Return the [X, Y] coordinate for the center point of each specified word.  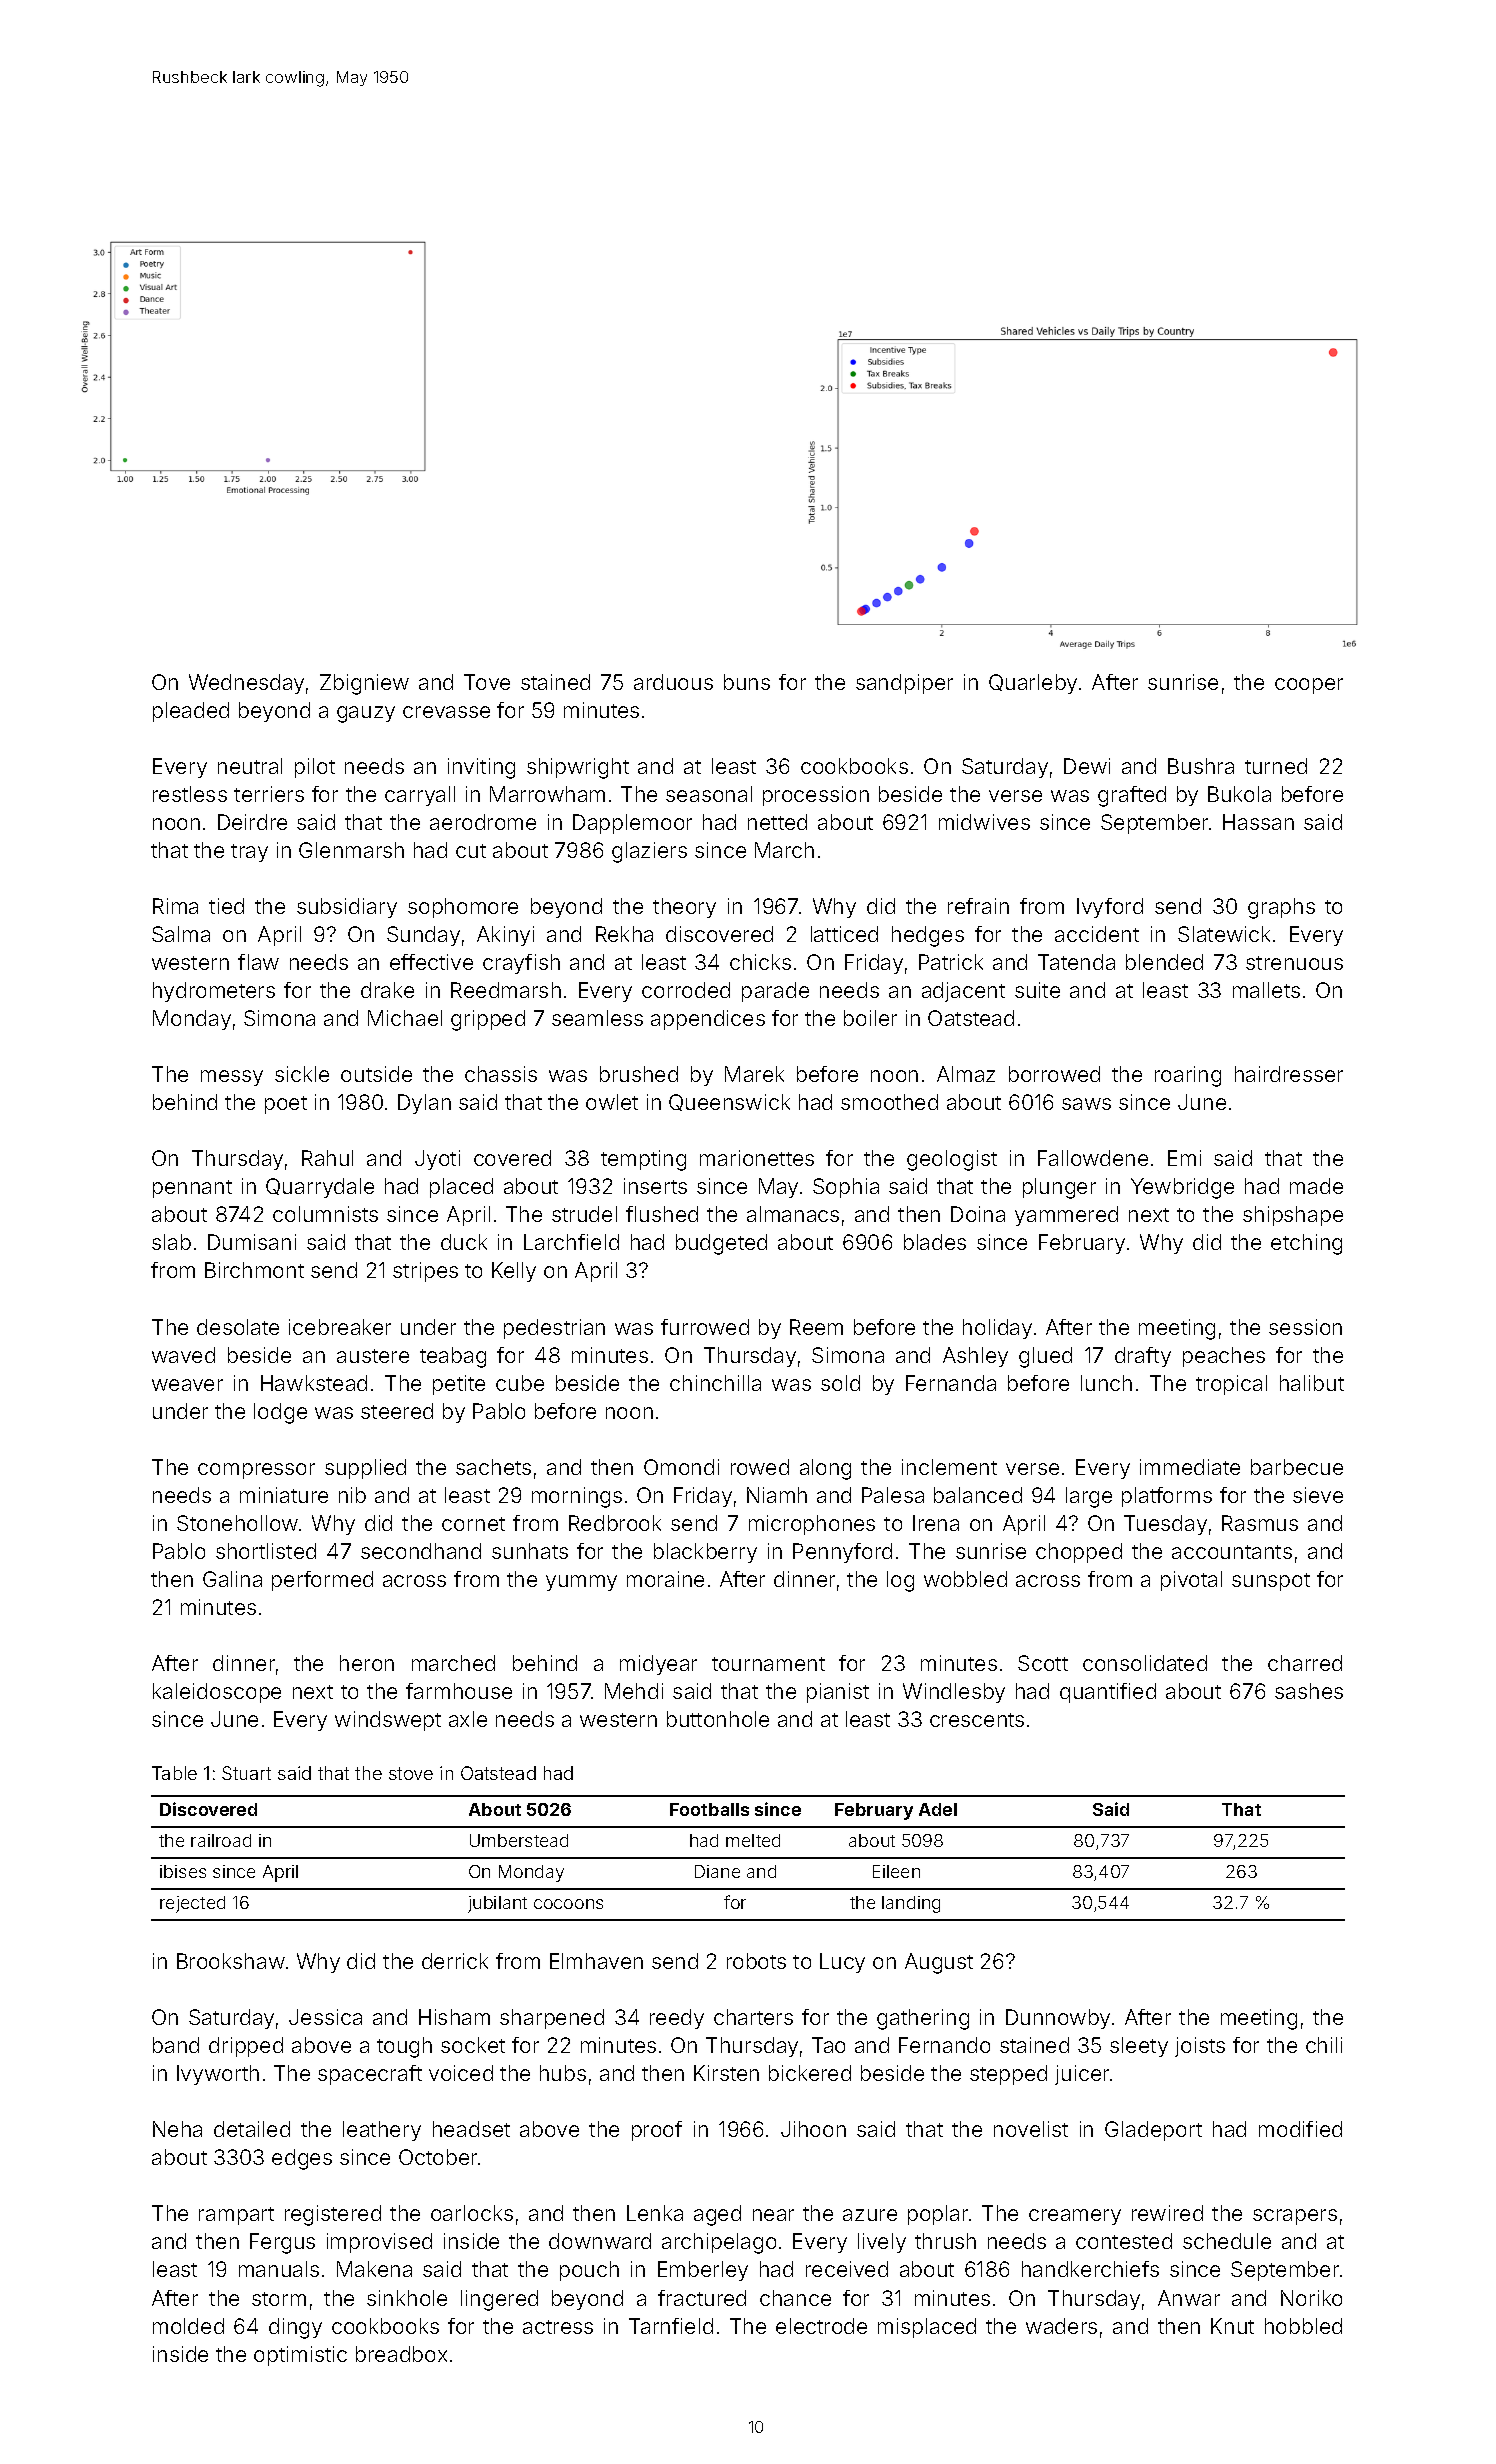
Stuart [246, 1773]
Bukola [1239, 794]
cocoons [568, 1904]
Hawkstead [314, 1383]
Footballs [709, 1809]
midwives [984, 822]
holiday [997, 1329]
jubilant [497, 1904]
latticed [844, 934]
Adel [938, 1809]
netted [777, 822]
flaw [258, 962]
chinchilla [715, 1383]
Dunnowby [1058, 2019]
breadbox [401, 2354]
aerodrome [483, 822]
